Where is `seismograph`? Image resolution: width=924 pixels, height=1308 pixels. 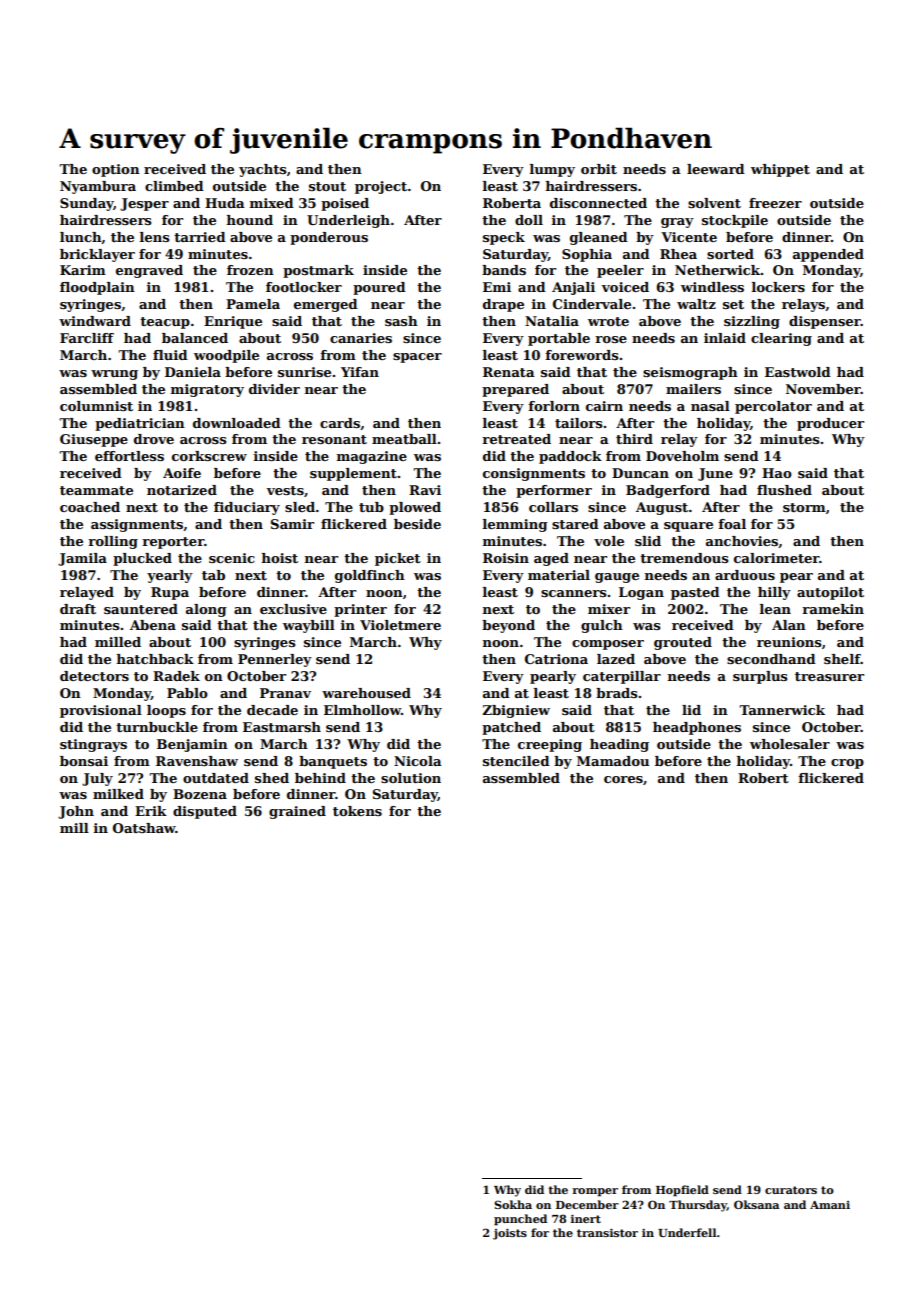 seismograph is located at coordinates (690, 373).
